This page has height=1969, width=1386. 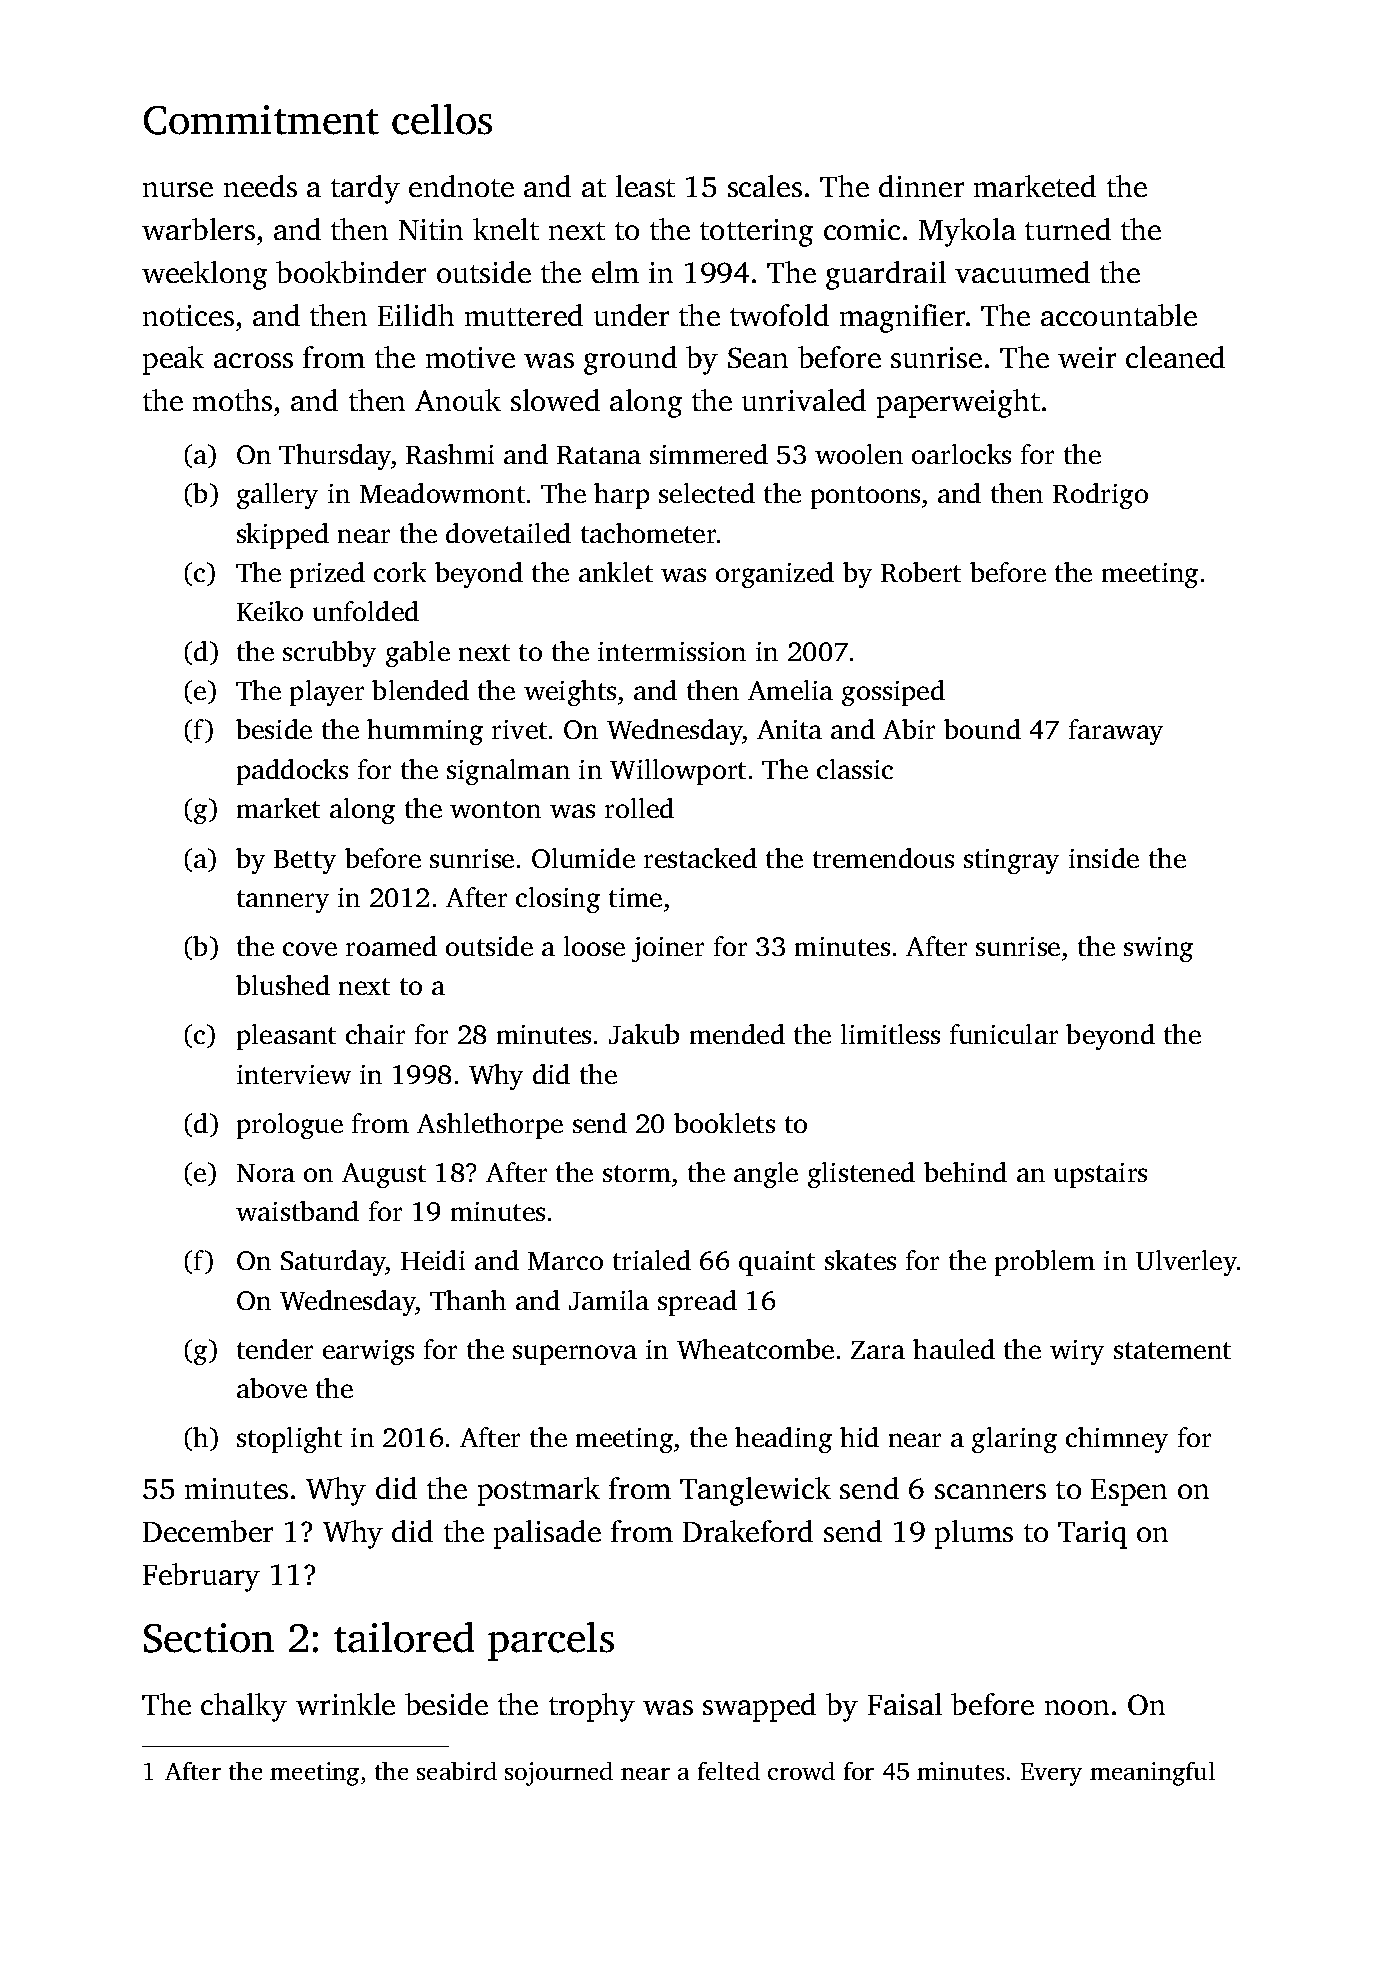 I want to click on turned, so click(x=1068, y=229).
